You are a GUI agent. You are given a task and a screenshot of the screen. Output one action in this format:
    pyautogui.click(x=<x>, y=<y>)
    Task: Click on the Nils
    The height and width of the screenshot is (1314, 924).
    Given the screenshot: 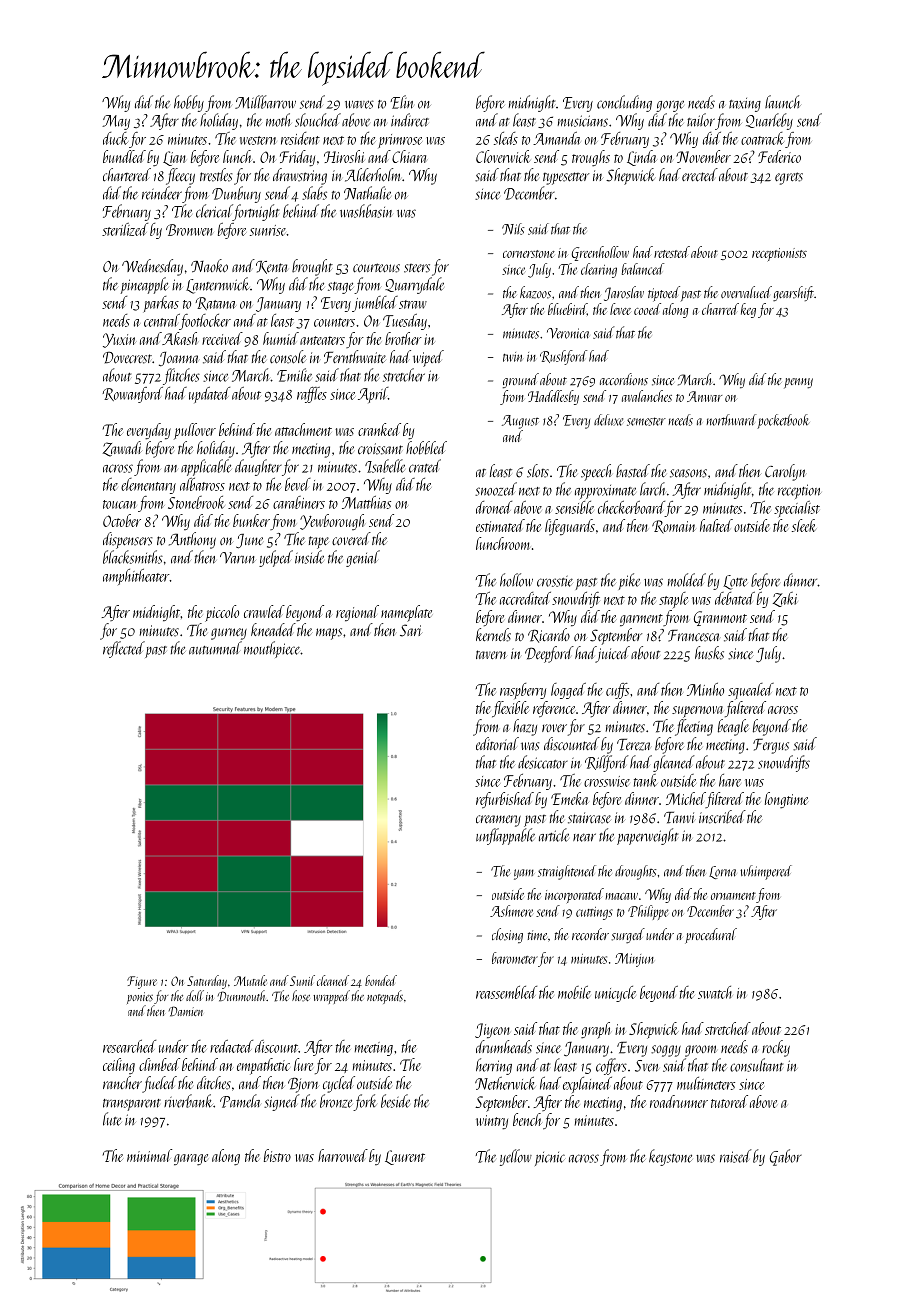 What is the action you would take?
    pyautogui.click(x=513, y=229)
